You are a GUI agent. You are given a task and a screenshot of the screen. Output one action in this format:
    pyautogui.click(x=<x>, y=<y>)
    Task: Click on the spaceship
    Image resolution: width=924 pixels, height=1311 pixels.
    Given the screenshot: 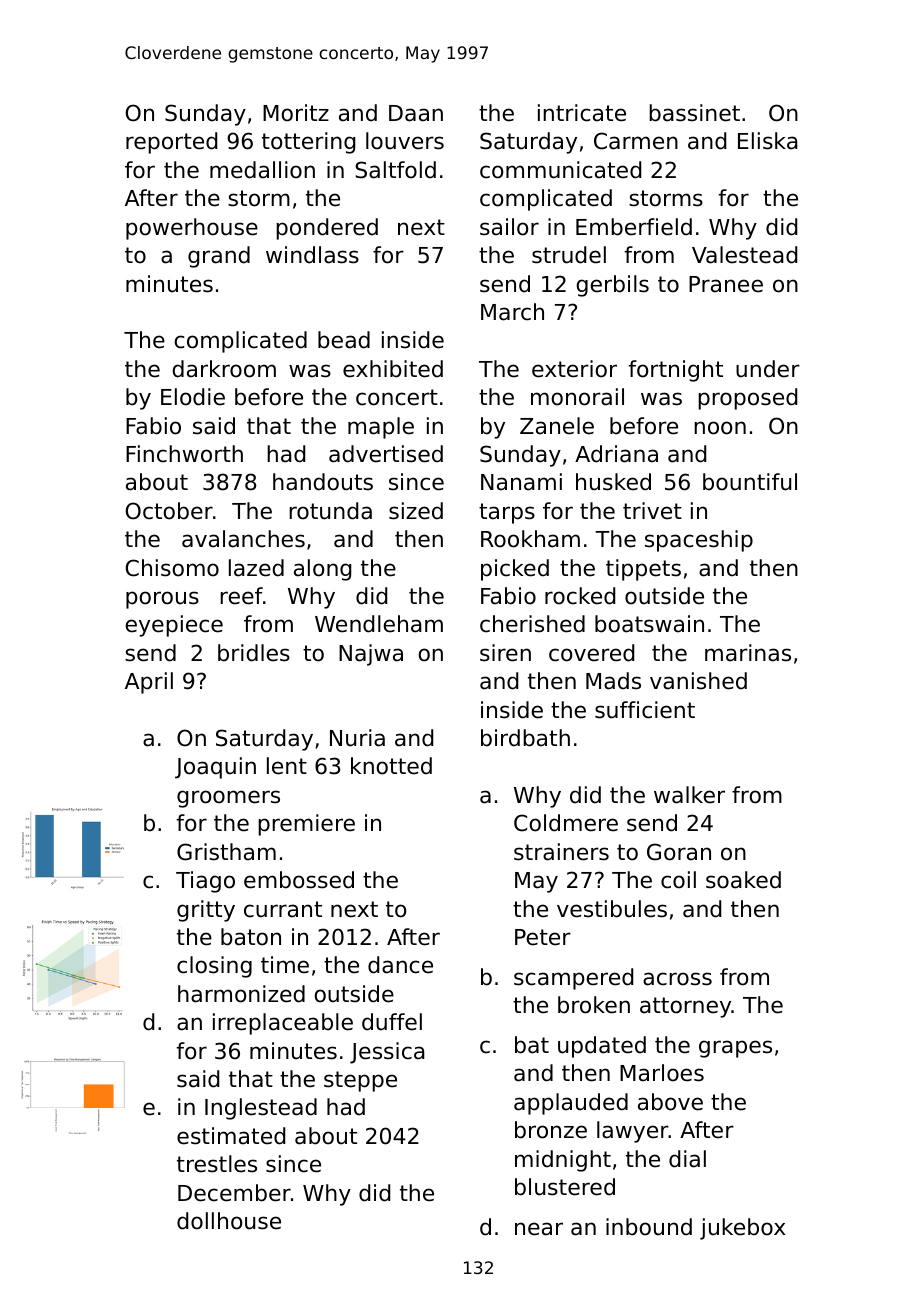 What is the action you would take?
    pyautogui.click(x=699, y=541)
